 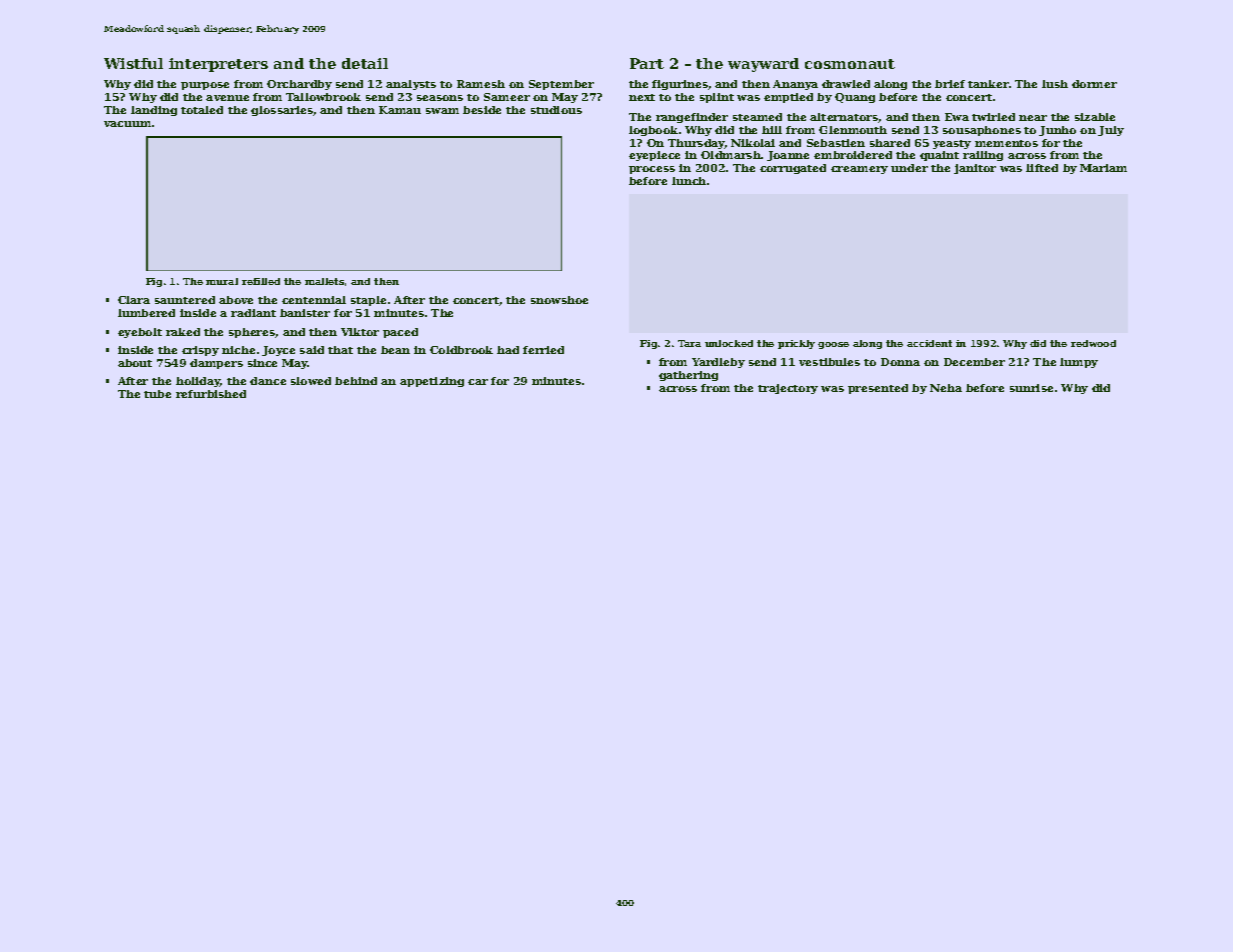 What do you see at coordinates (1042, 168) in the image?
I see `lifted` at bounding box center [1042, 168].
